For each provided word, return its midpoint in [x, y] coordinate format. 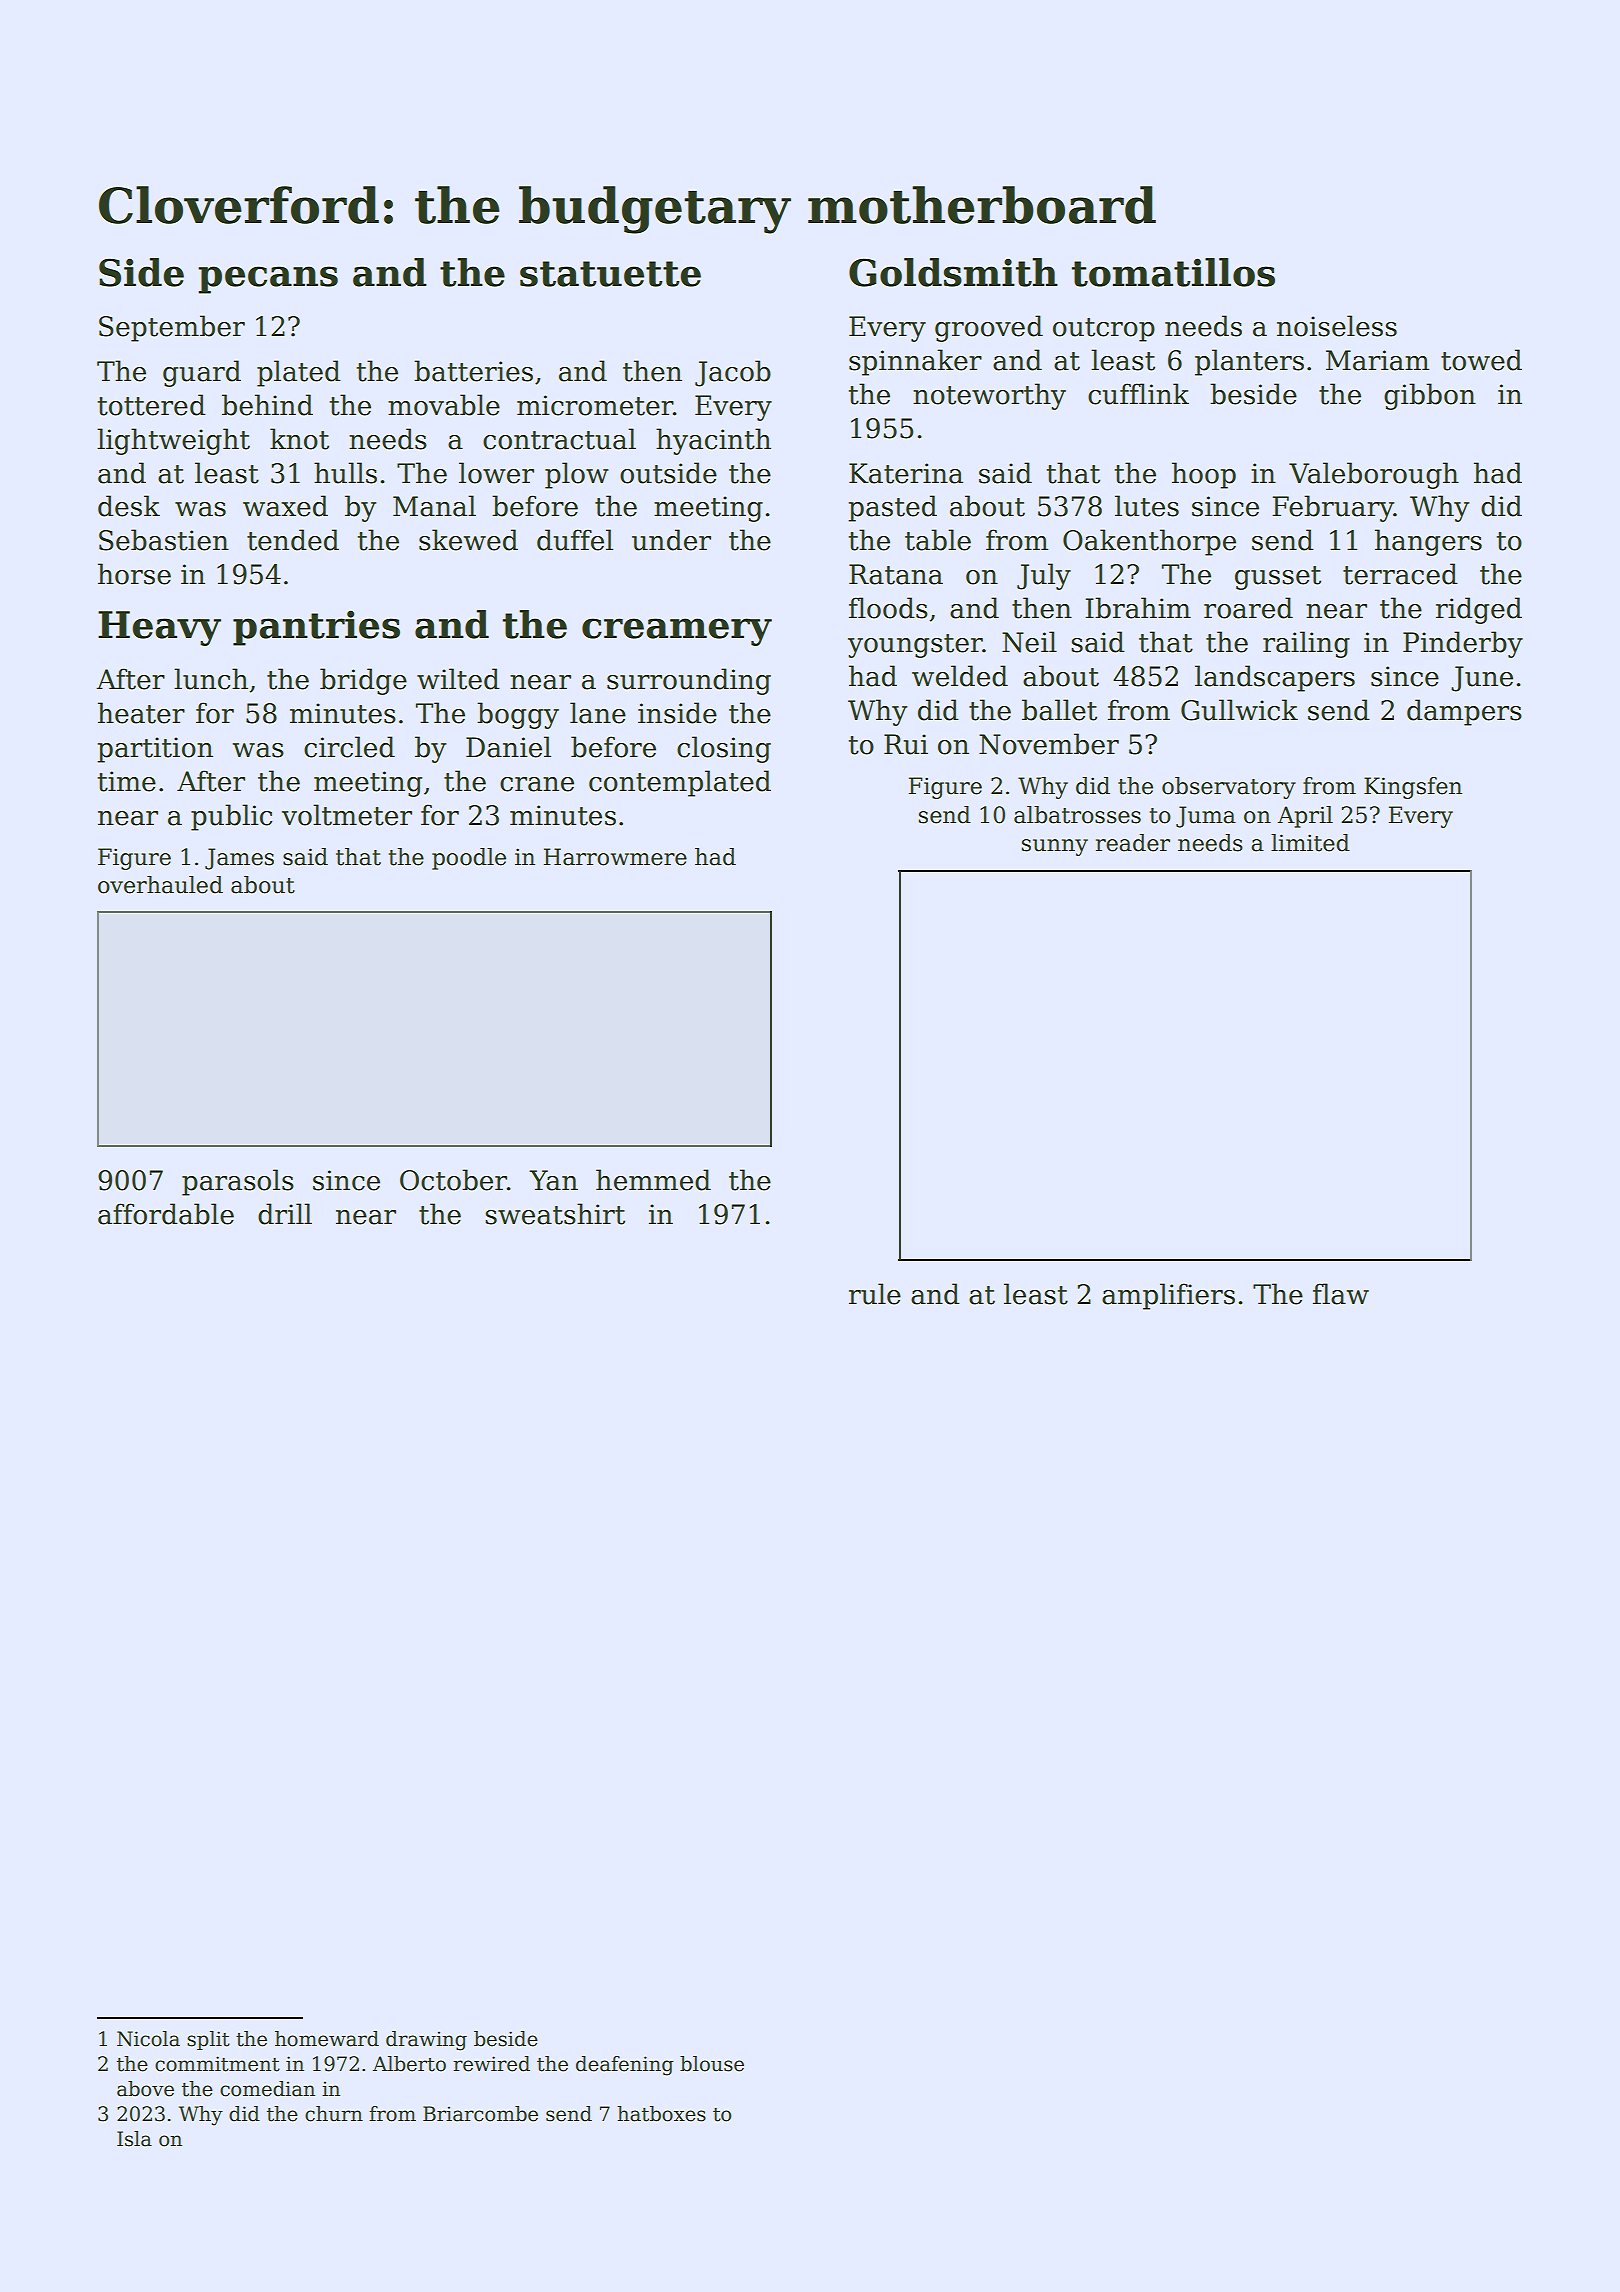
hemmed [653, 1180]
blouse [712, 2064]
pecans [268, 280]
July [1044, 576]
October [453, 1180]
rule [875, 1294]
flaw [1341, 1294]
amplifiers [1168, 1296]
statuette [610, 274]
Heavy [159, 628]
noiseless [1337, 326]
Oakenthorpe [1149, 542]
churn [334, 2114]
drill [285, 1214]
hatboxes [661, 2114]
